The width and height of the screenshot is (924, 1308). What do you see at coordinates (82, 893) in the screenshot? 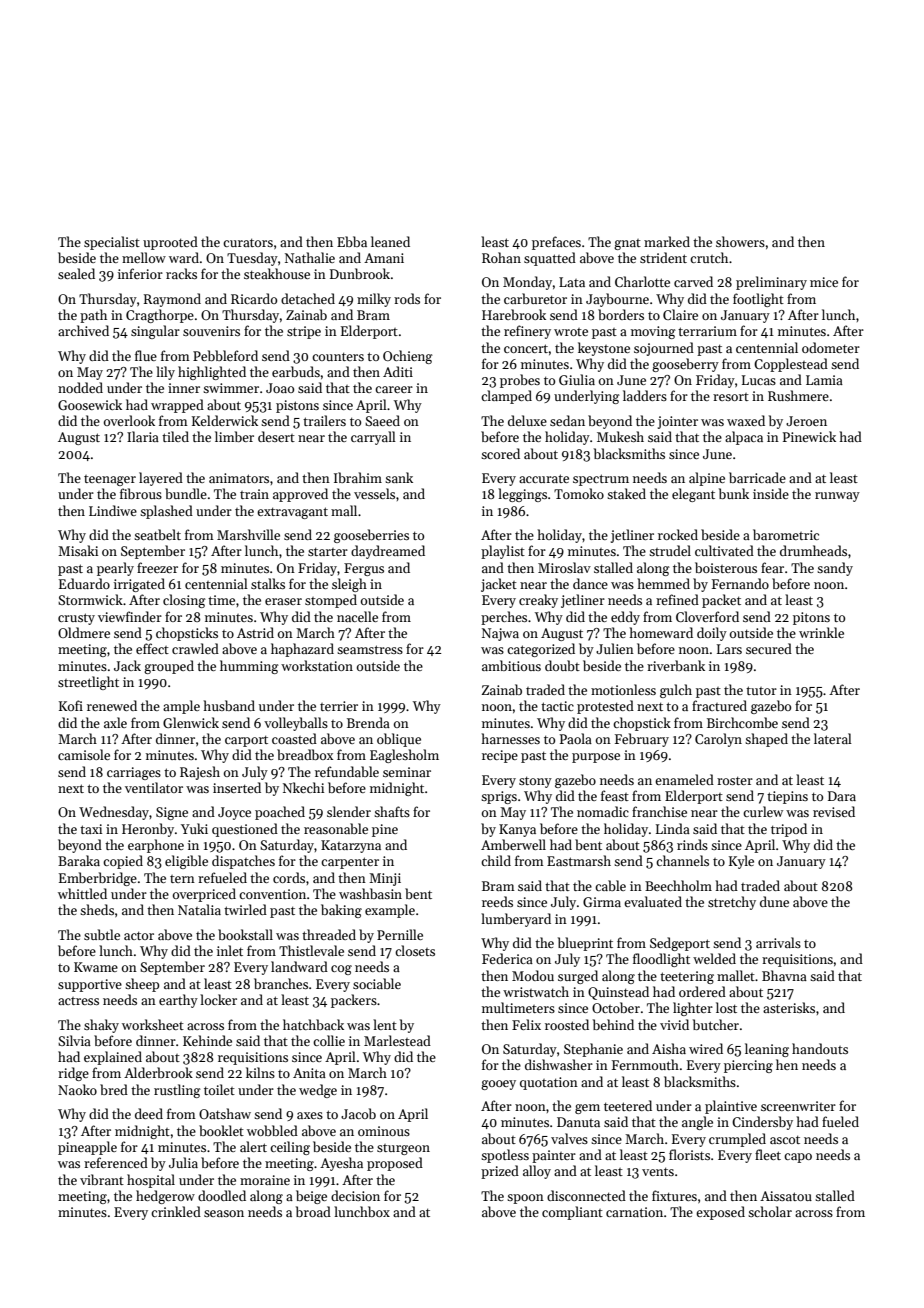
I see `whittled` at bounding box center [82, 893].
